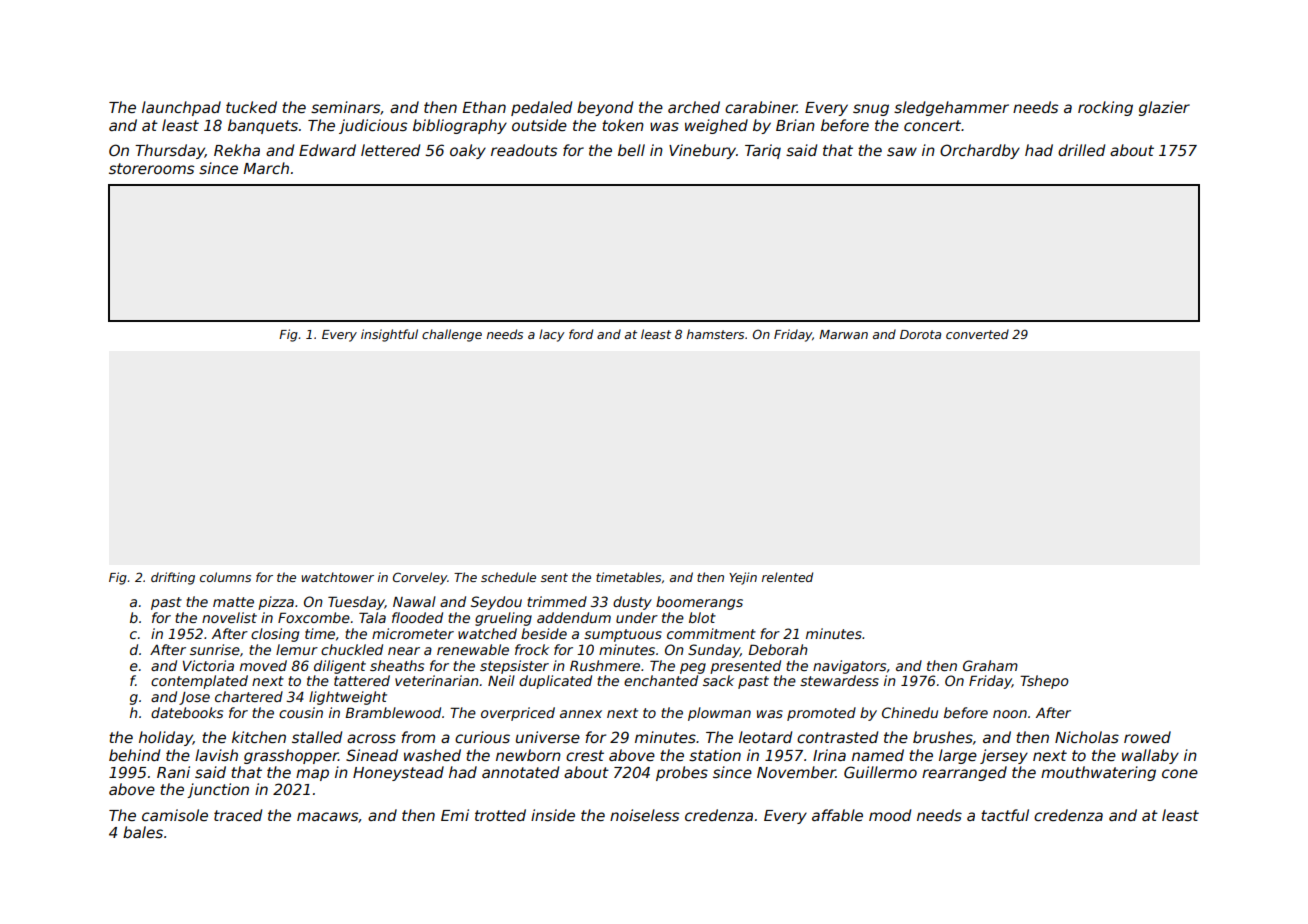 Image resolution: width=1308 pixels, height=924 pixels. What do you see at coordinates (233, 602) in the screenshot?
I see `matte` at bounding box center [233, 602].
